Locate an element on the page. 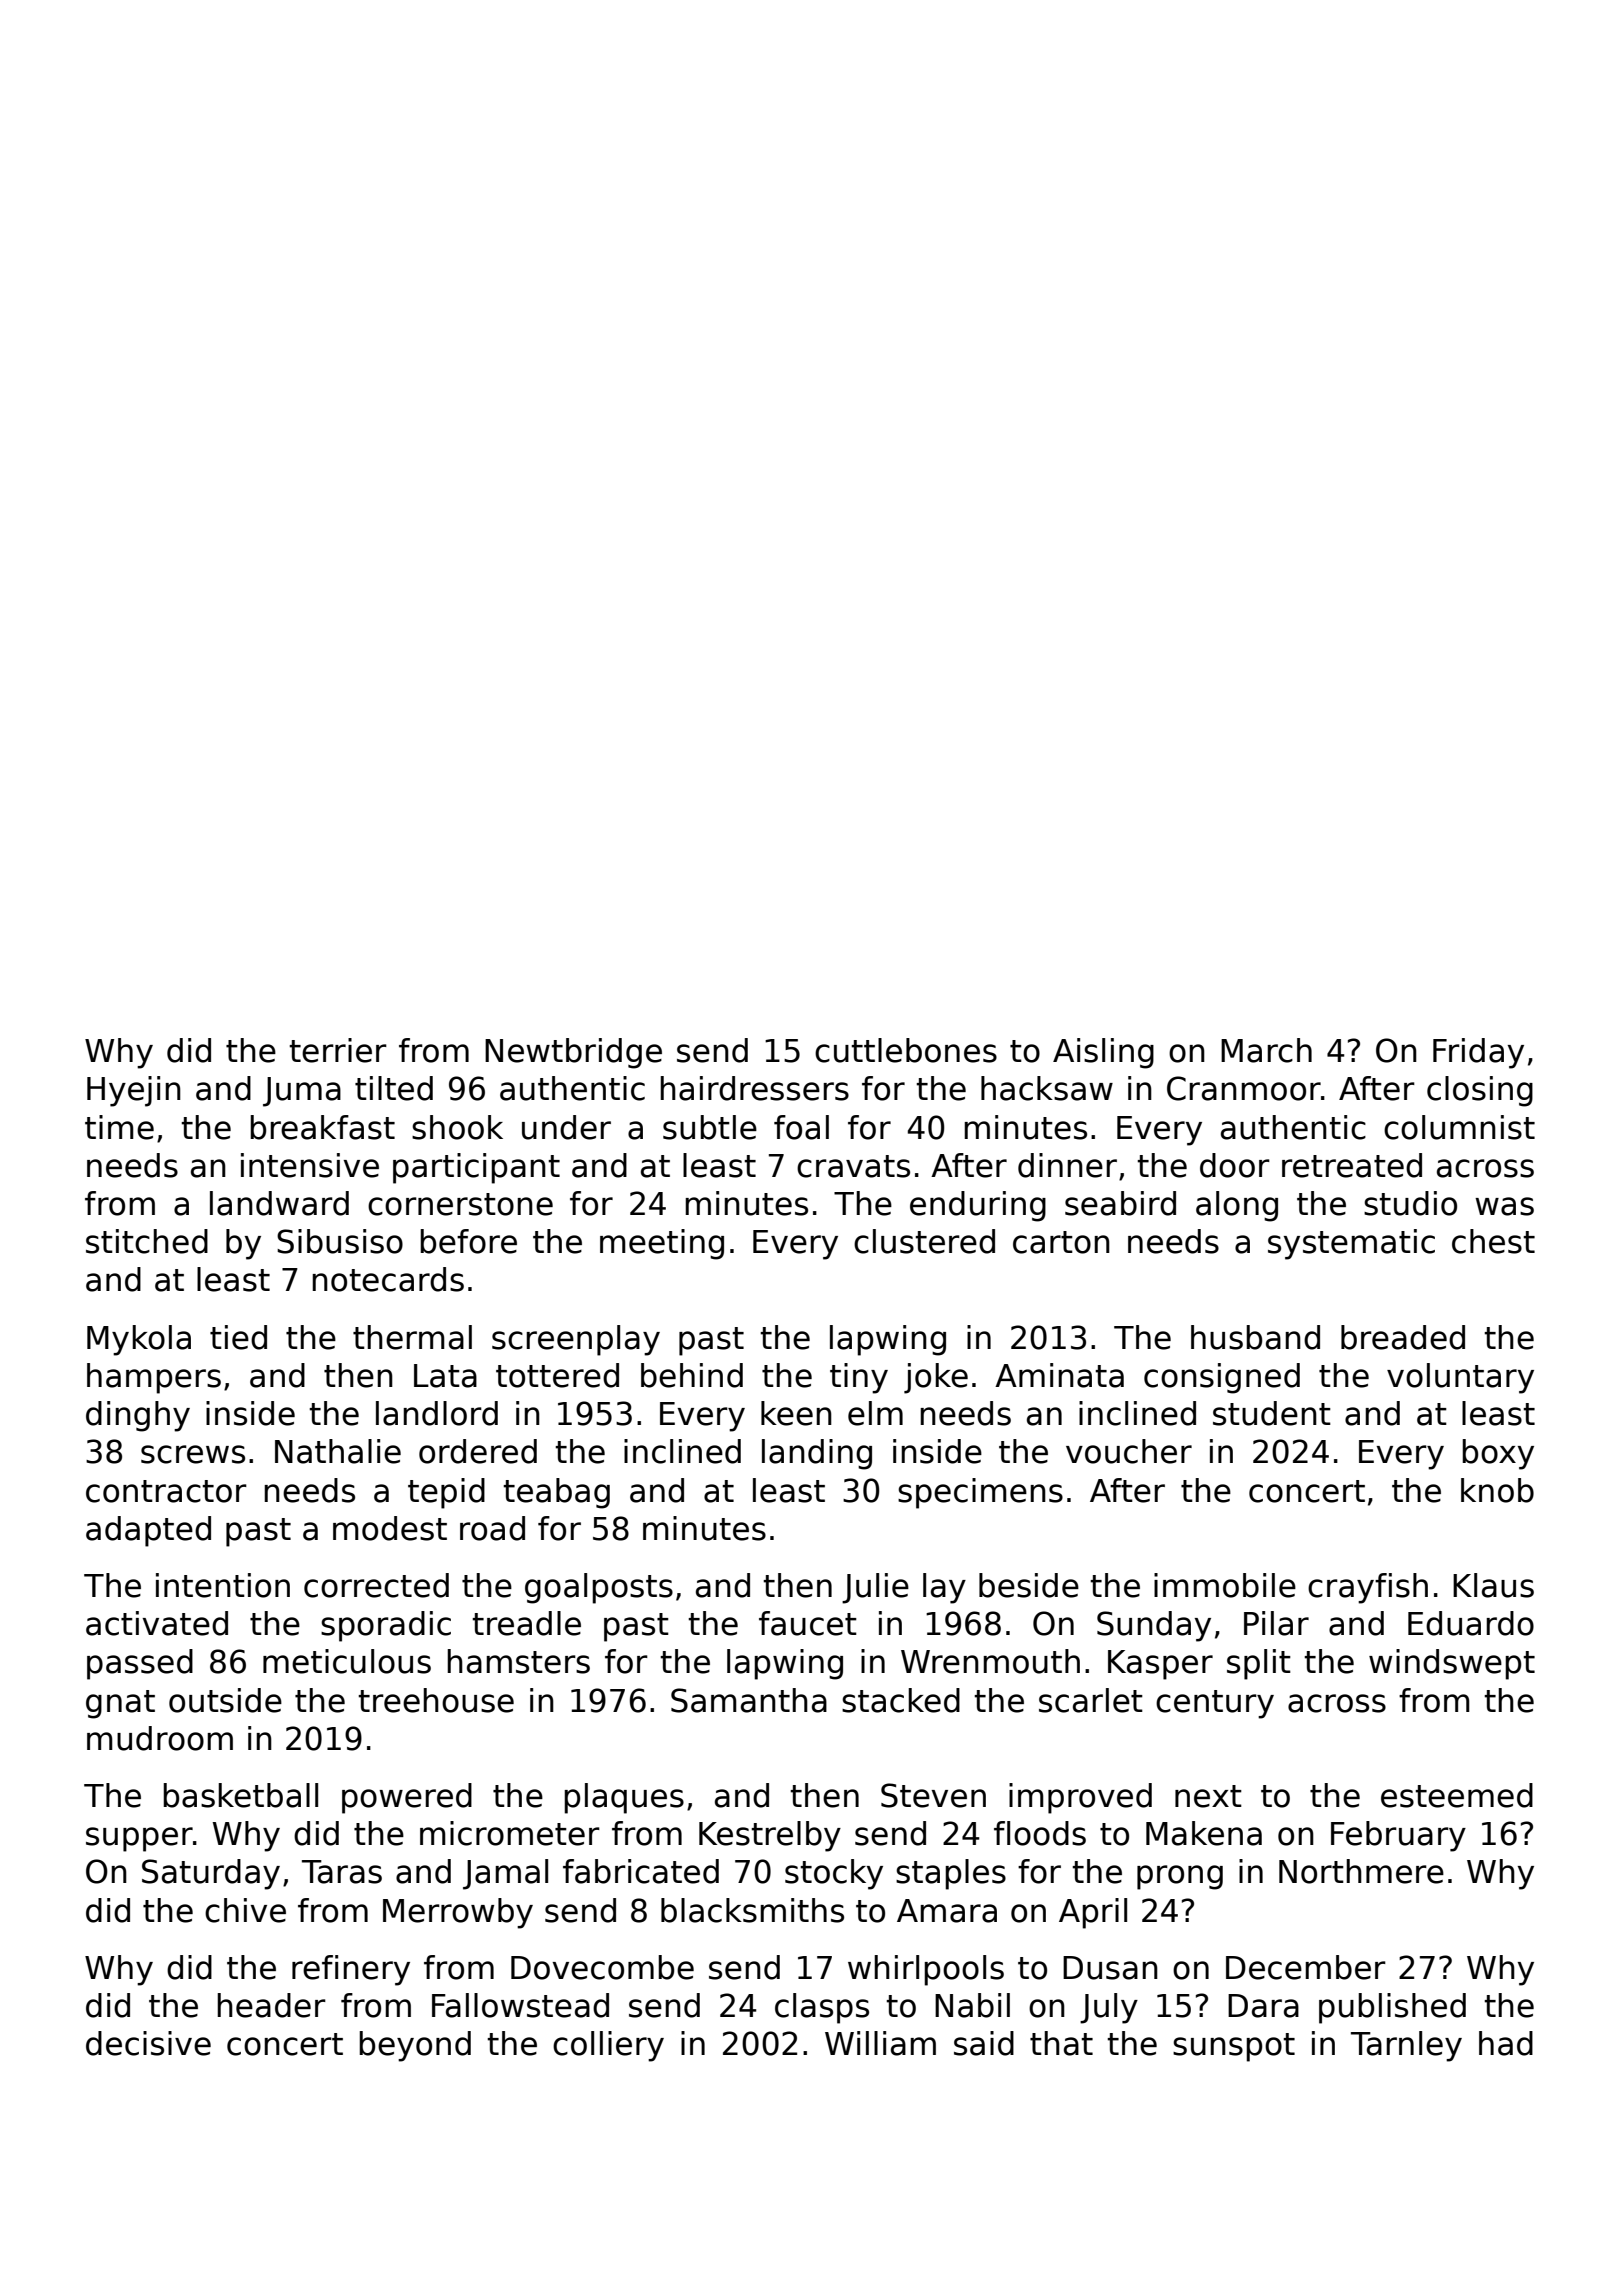 This image has width=1620, height=2292. road is located at coordinates (492, 1528).
